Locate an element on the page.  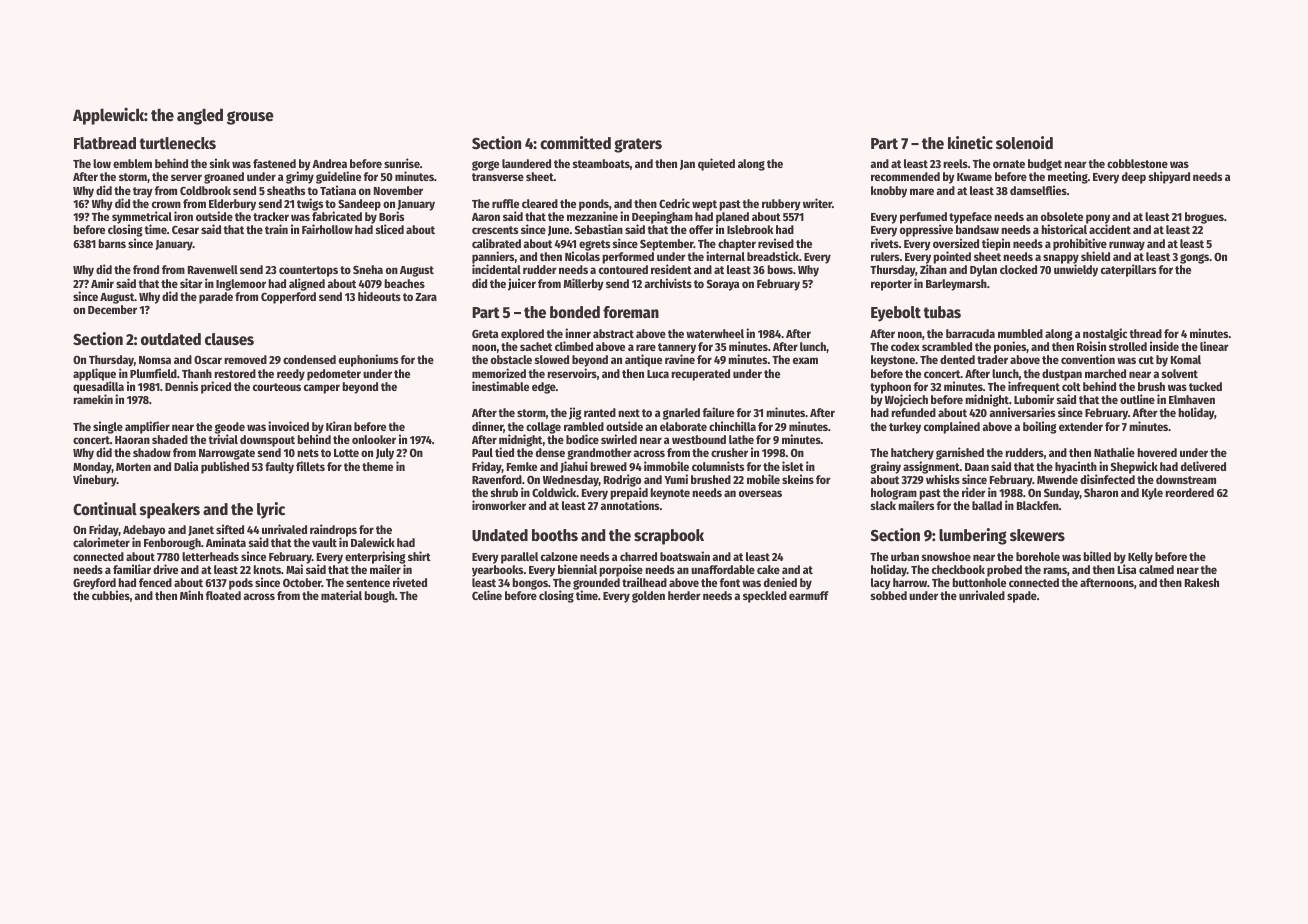
tray is located at coordinates (143, 192).
